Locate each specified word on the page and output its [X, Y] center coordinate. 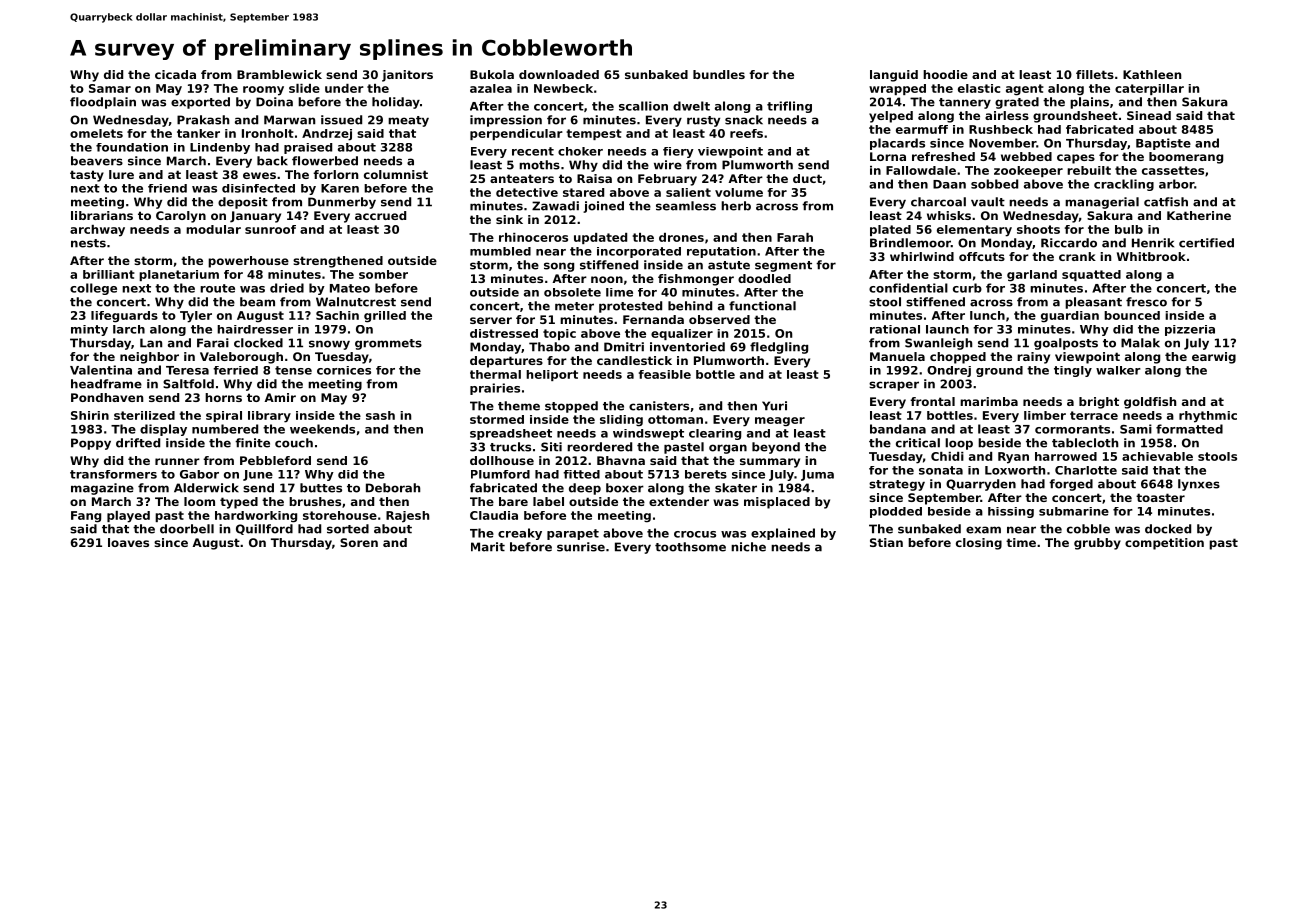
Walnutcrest [356, 302]
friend [167, 188]
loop [959, 444]
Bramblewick [279, 74]
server [491, 320]
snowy [329, 345]
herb [736, 206]
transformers [113, 474]
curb [967, 288]
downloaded [559, 74]
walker [1118, 370]
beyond [776, 448]
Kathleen [1152, 74]
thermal [495, 374]
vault [988, 202]
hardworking [256, 517]
